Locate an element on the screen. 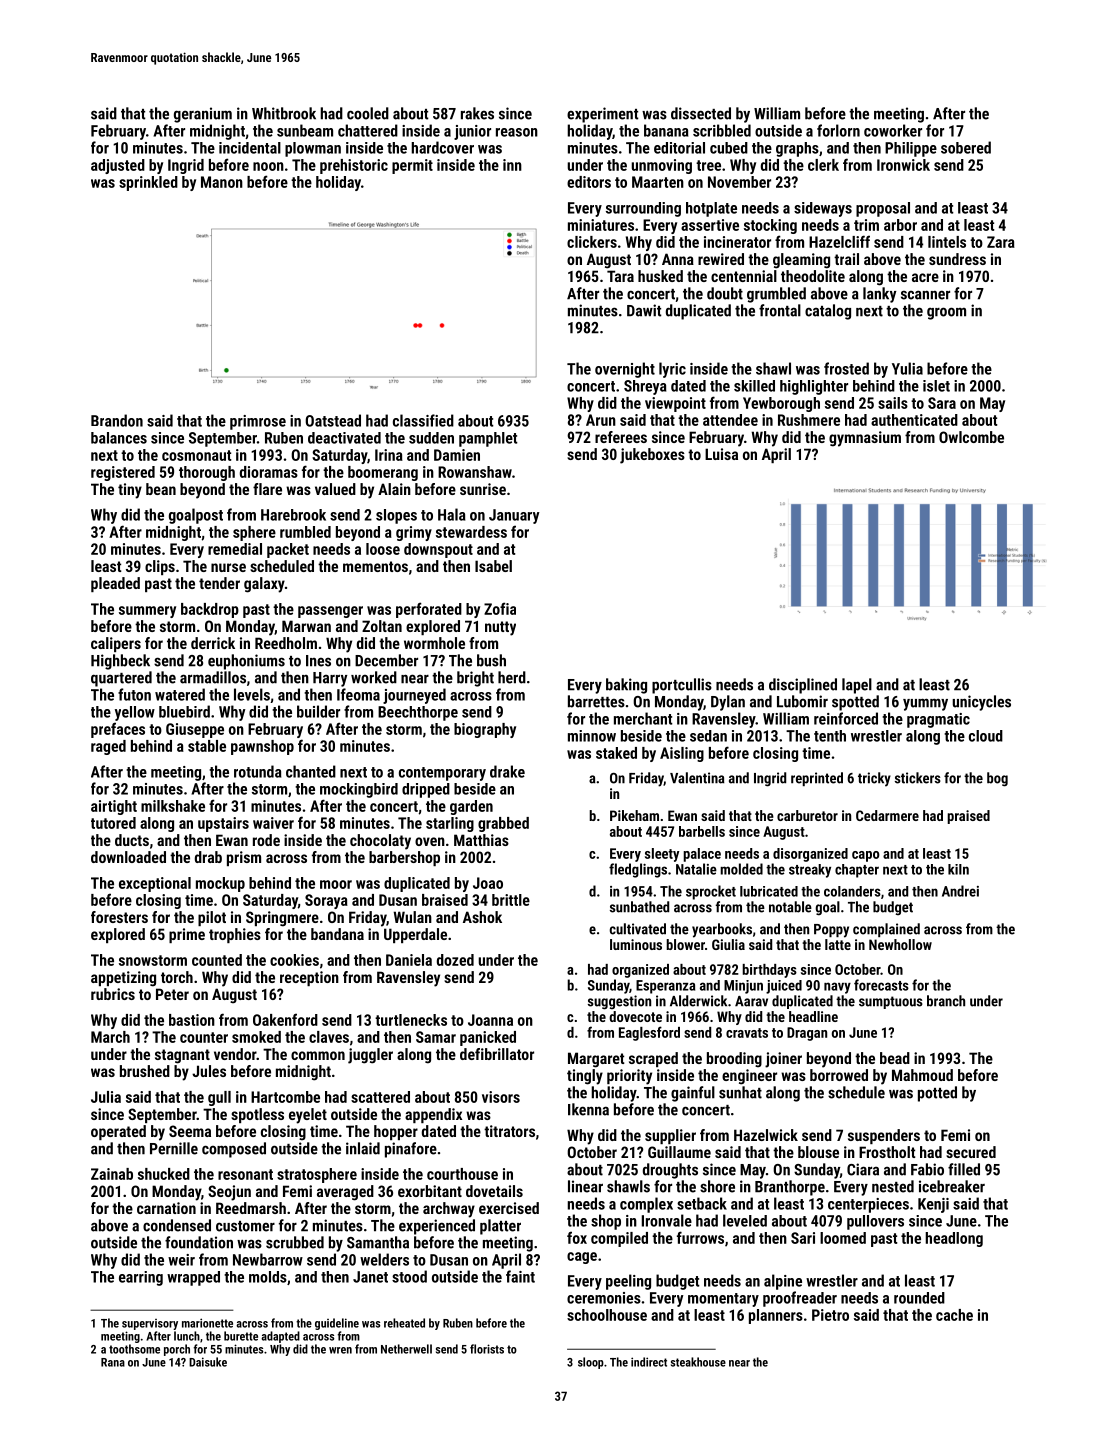 This screenshot has height=1435, width=1109. resonant is located at coordinates (245, 1174).
